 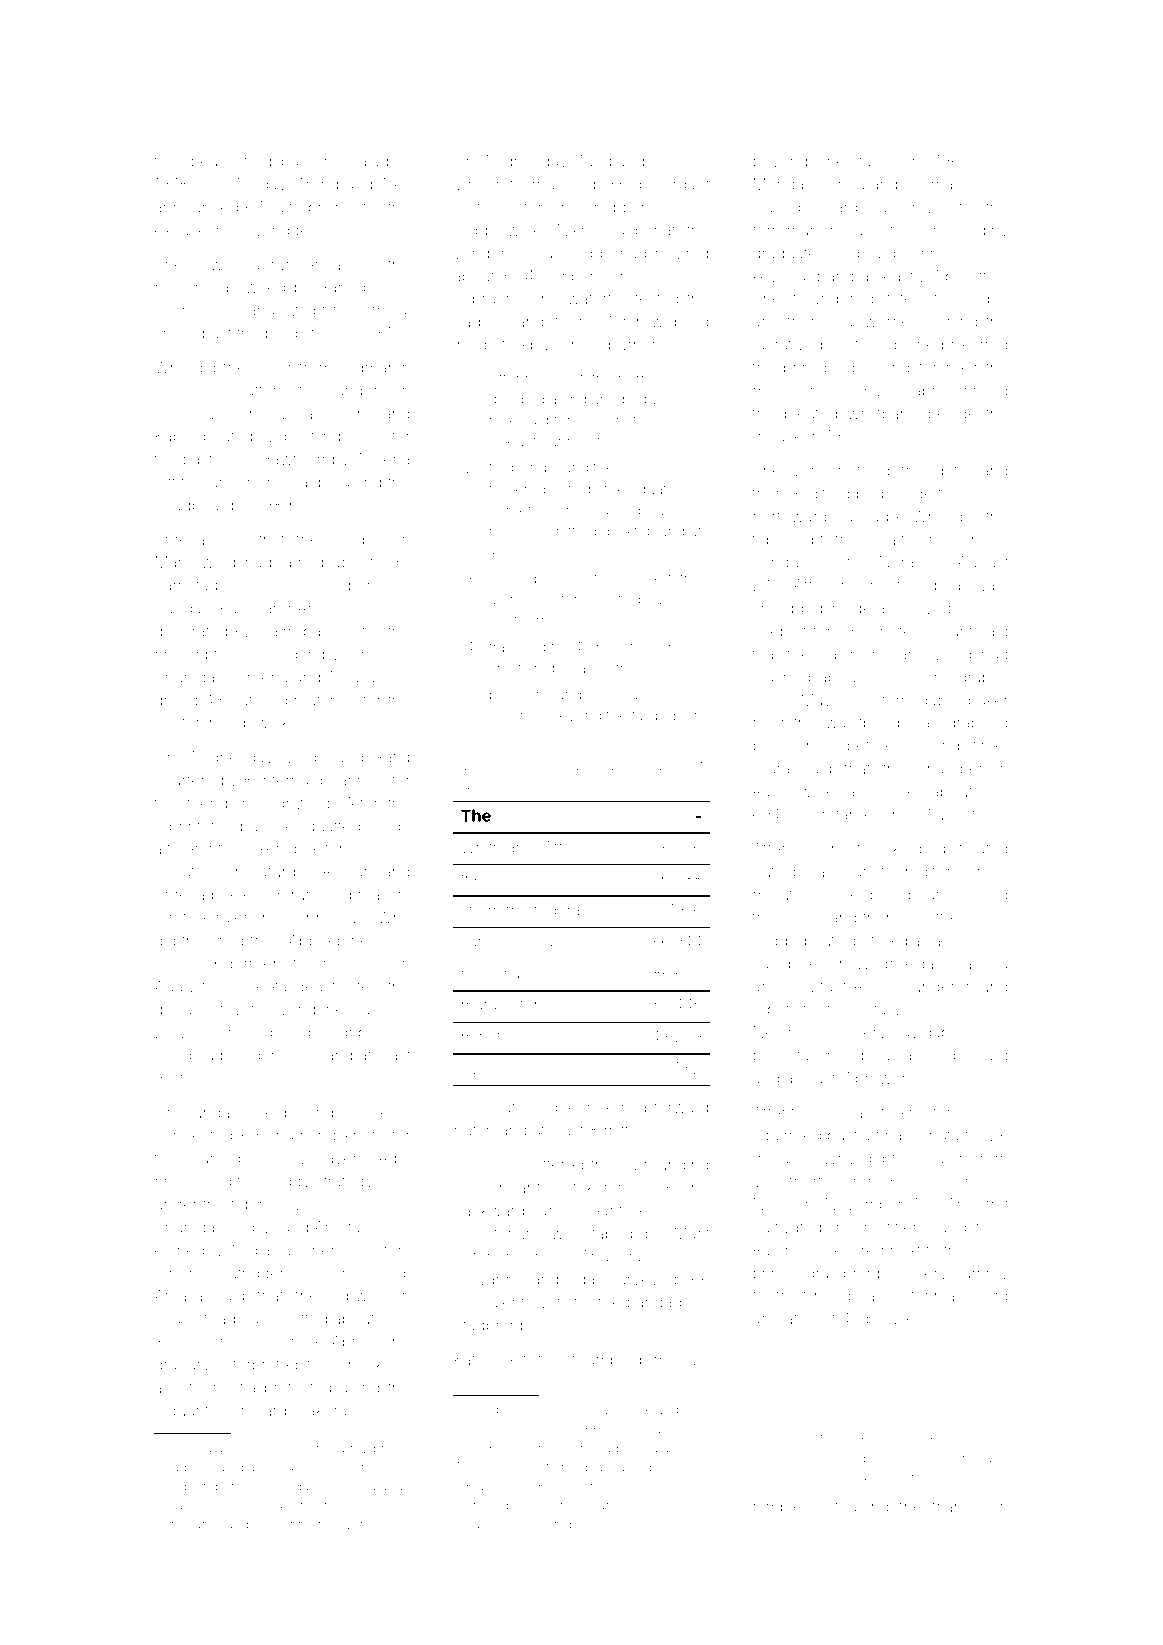 I want to click on Ngozi, so click(x=255, y=1229).
